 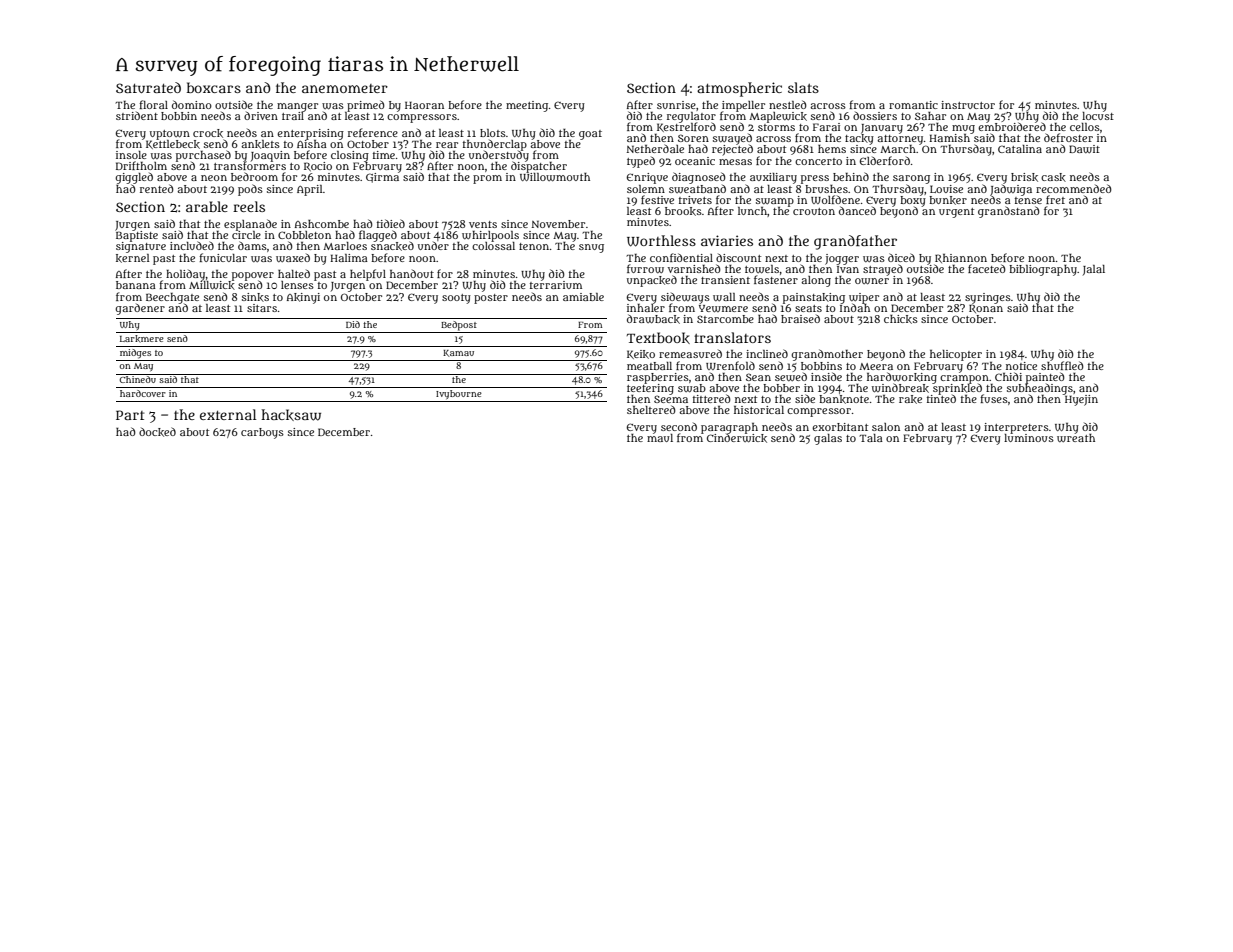 What do you see at coordinates (658, 338) in the page?
I see `Textbook` at bounding box center [658, 338].
